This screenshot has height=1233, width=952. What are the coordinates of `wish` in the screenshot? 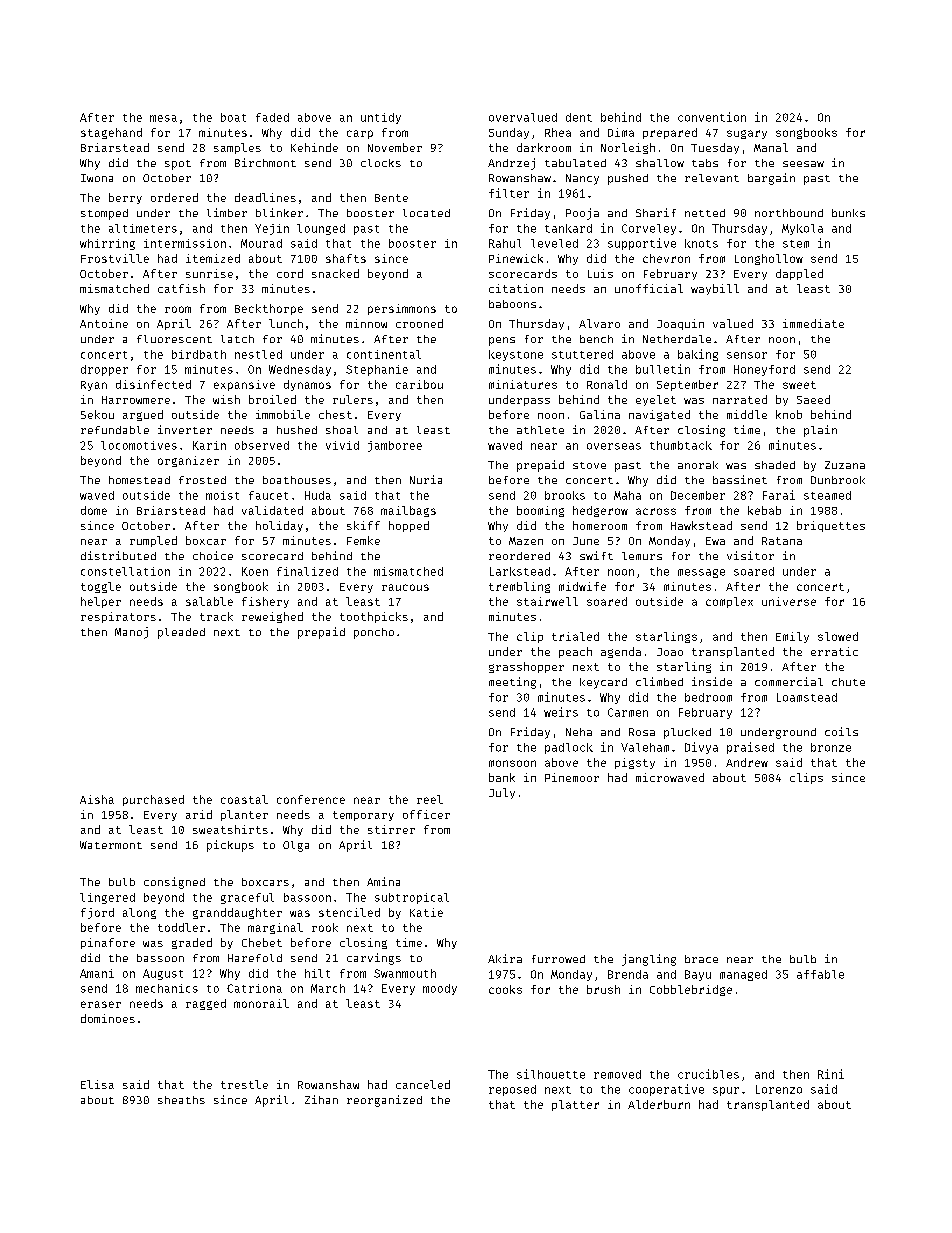 It's located at (226, 399).
